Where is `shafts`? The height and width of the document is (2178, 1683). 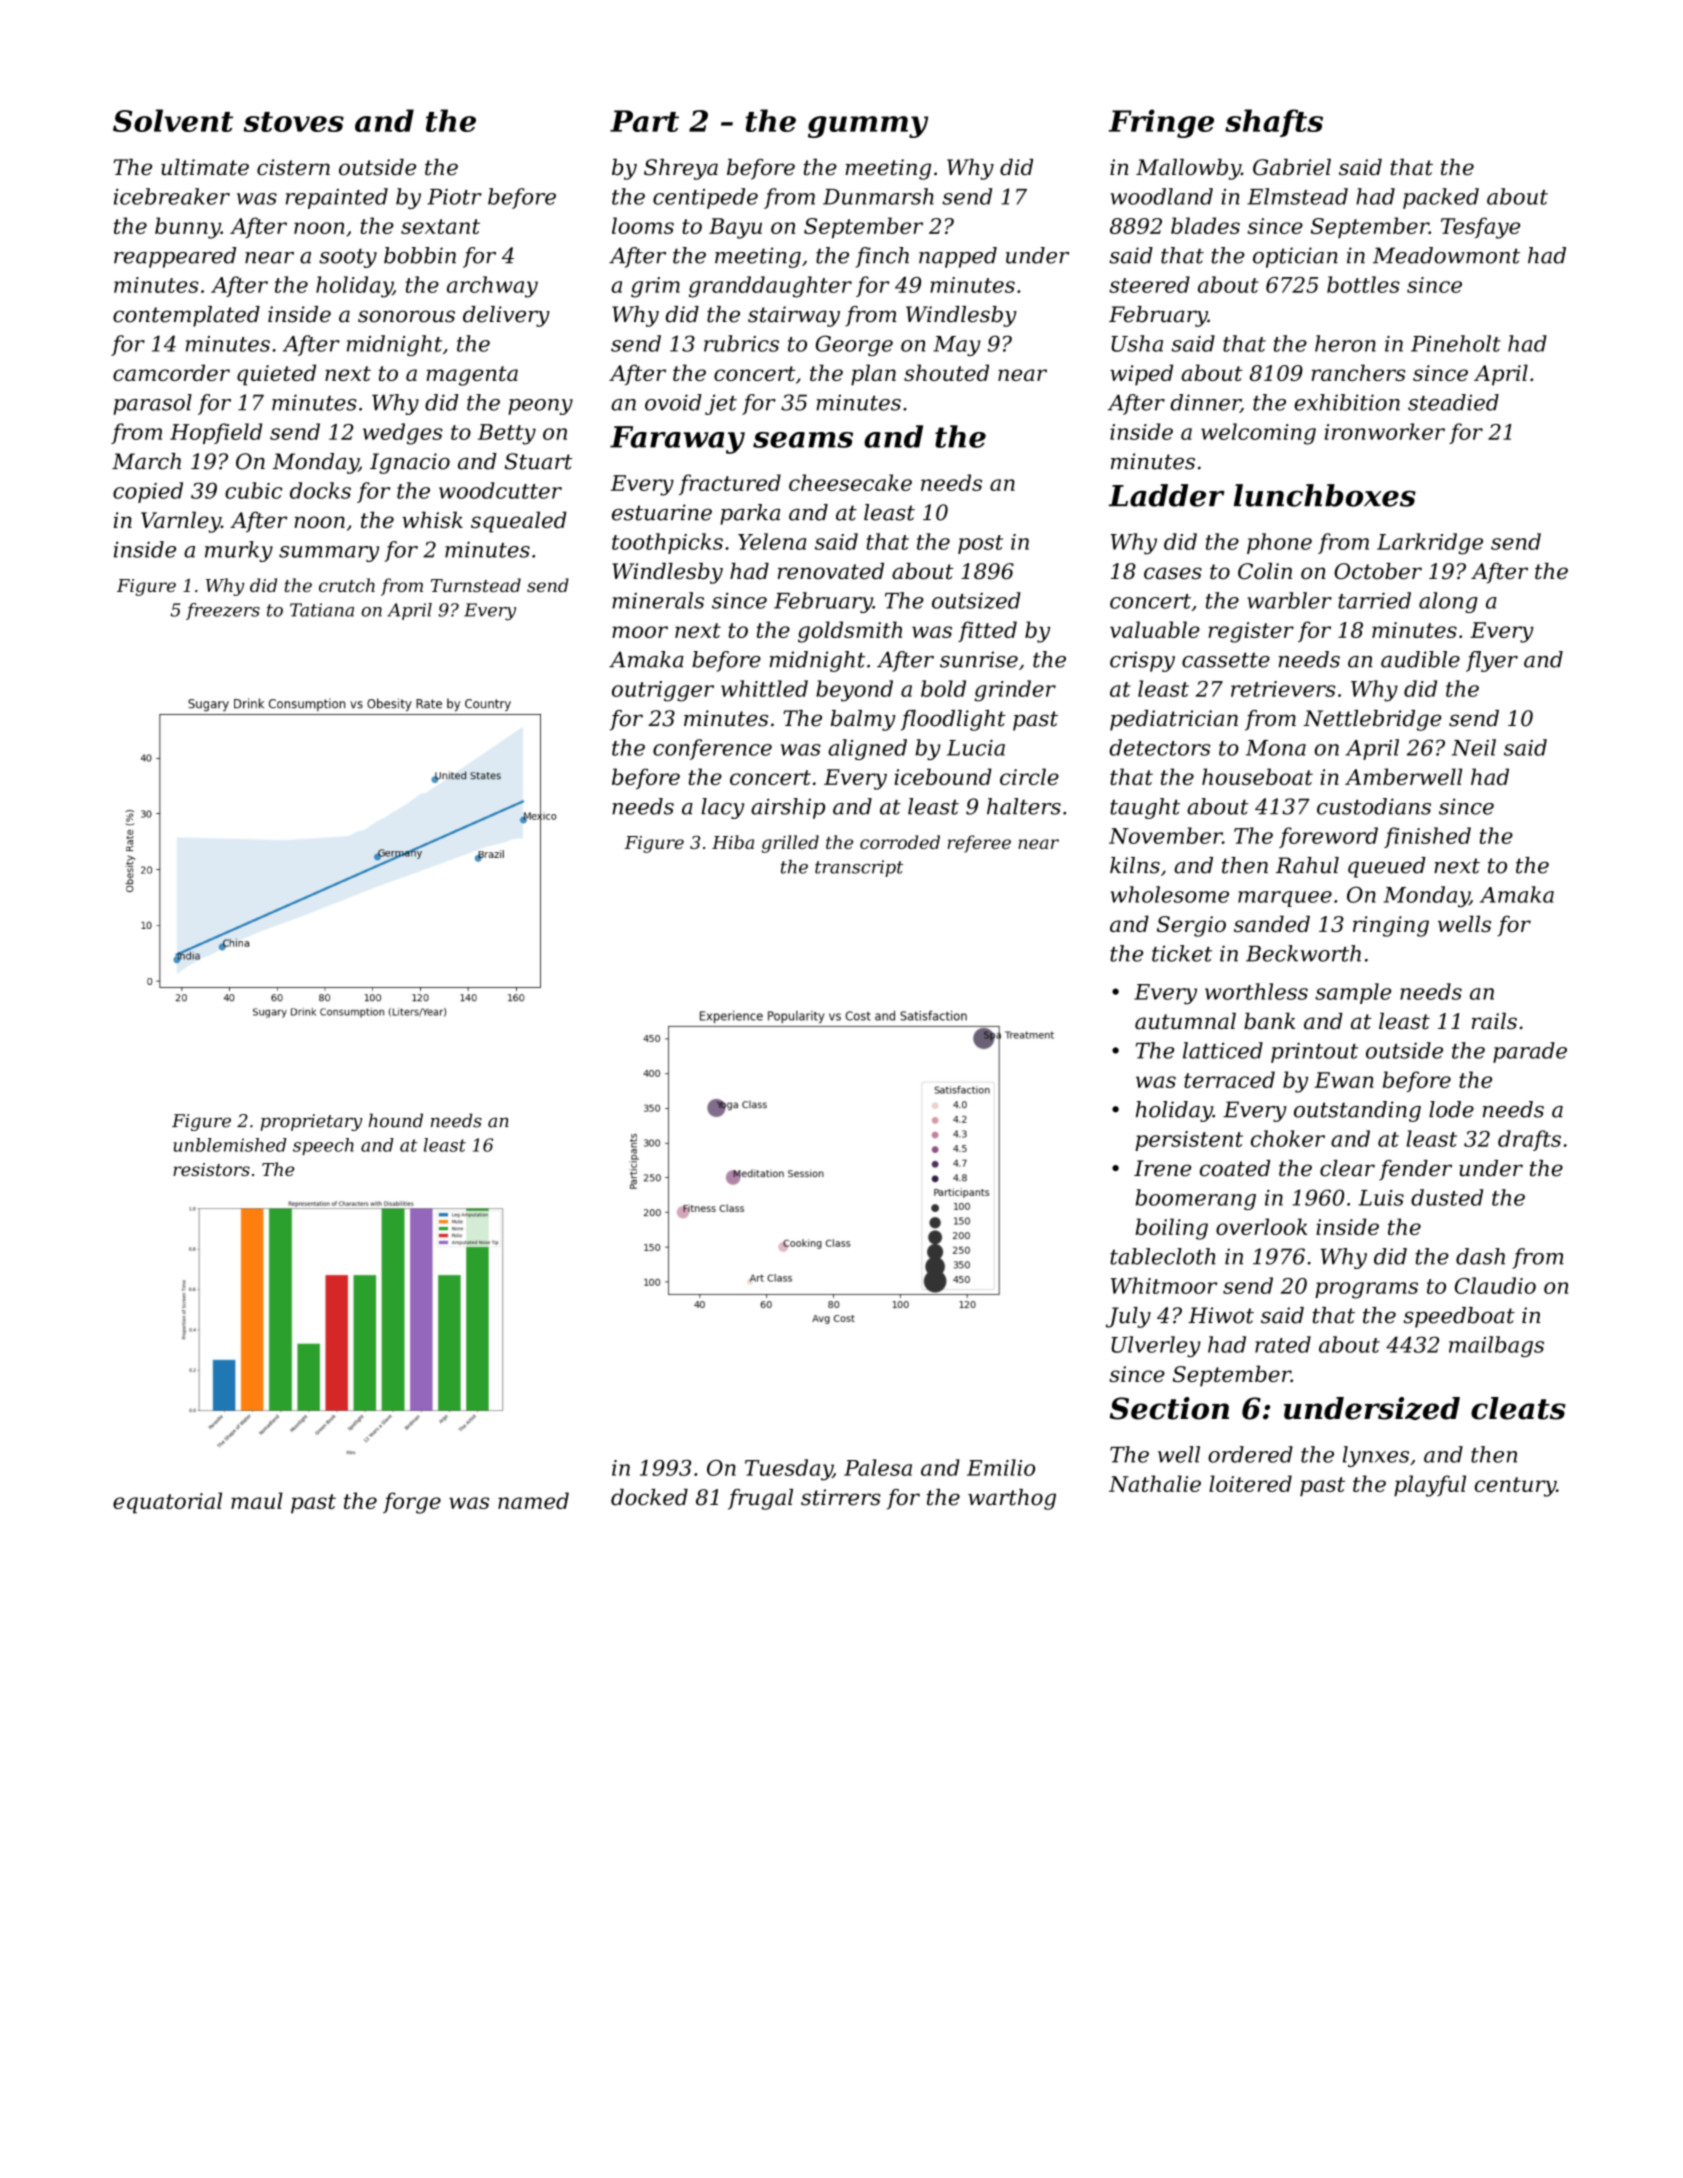 shafts is located at coordinates (1274, 123).
